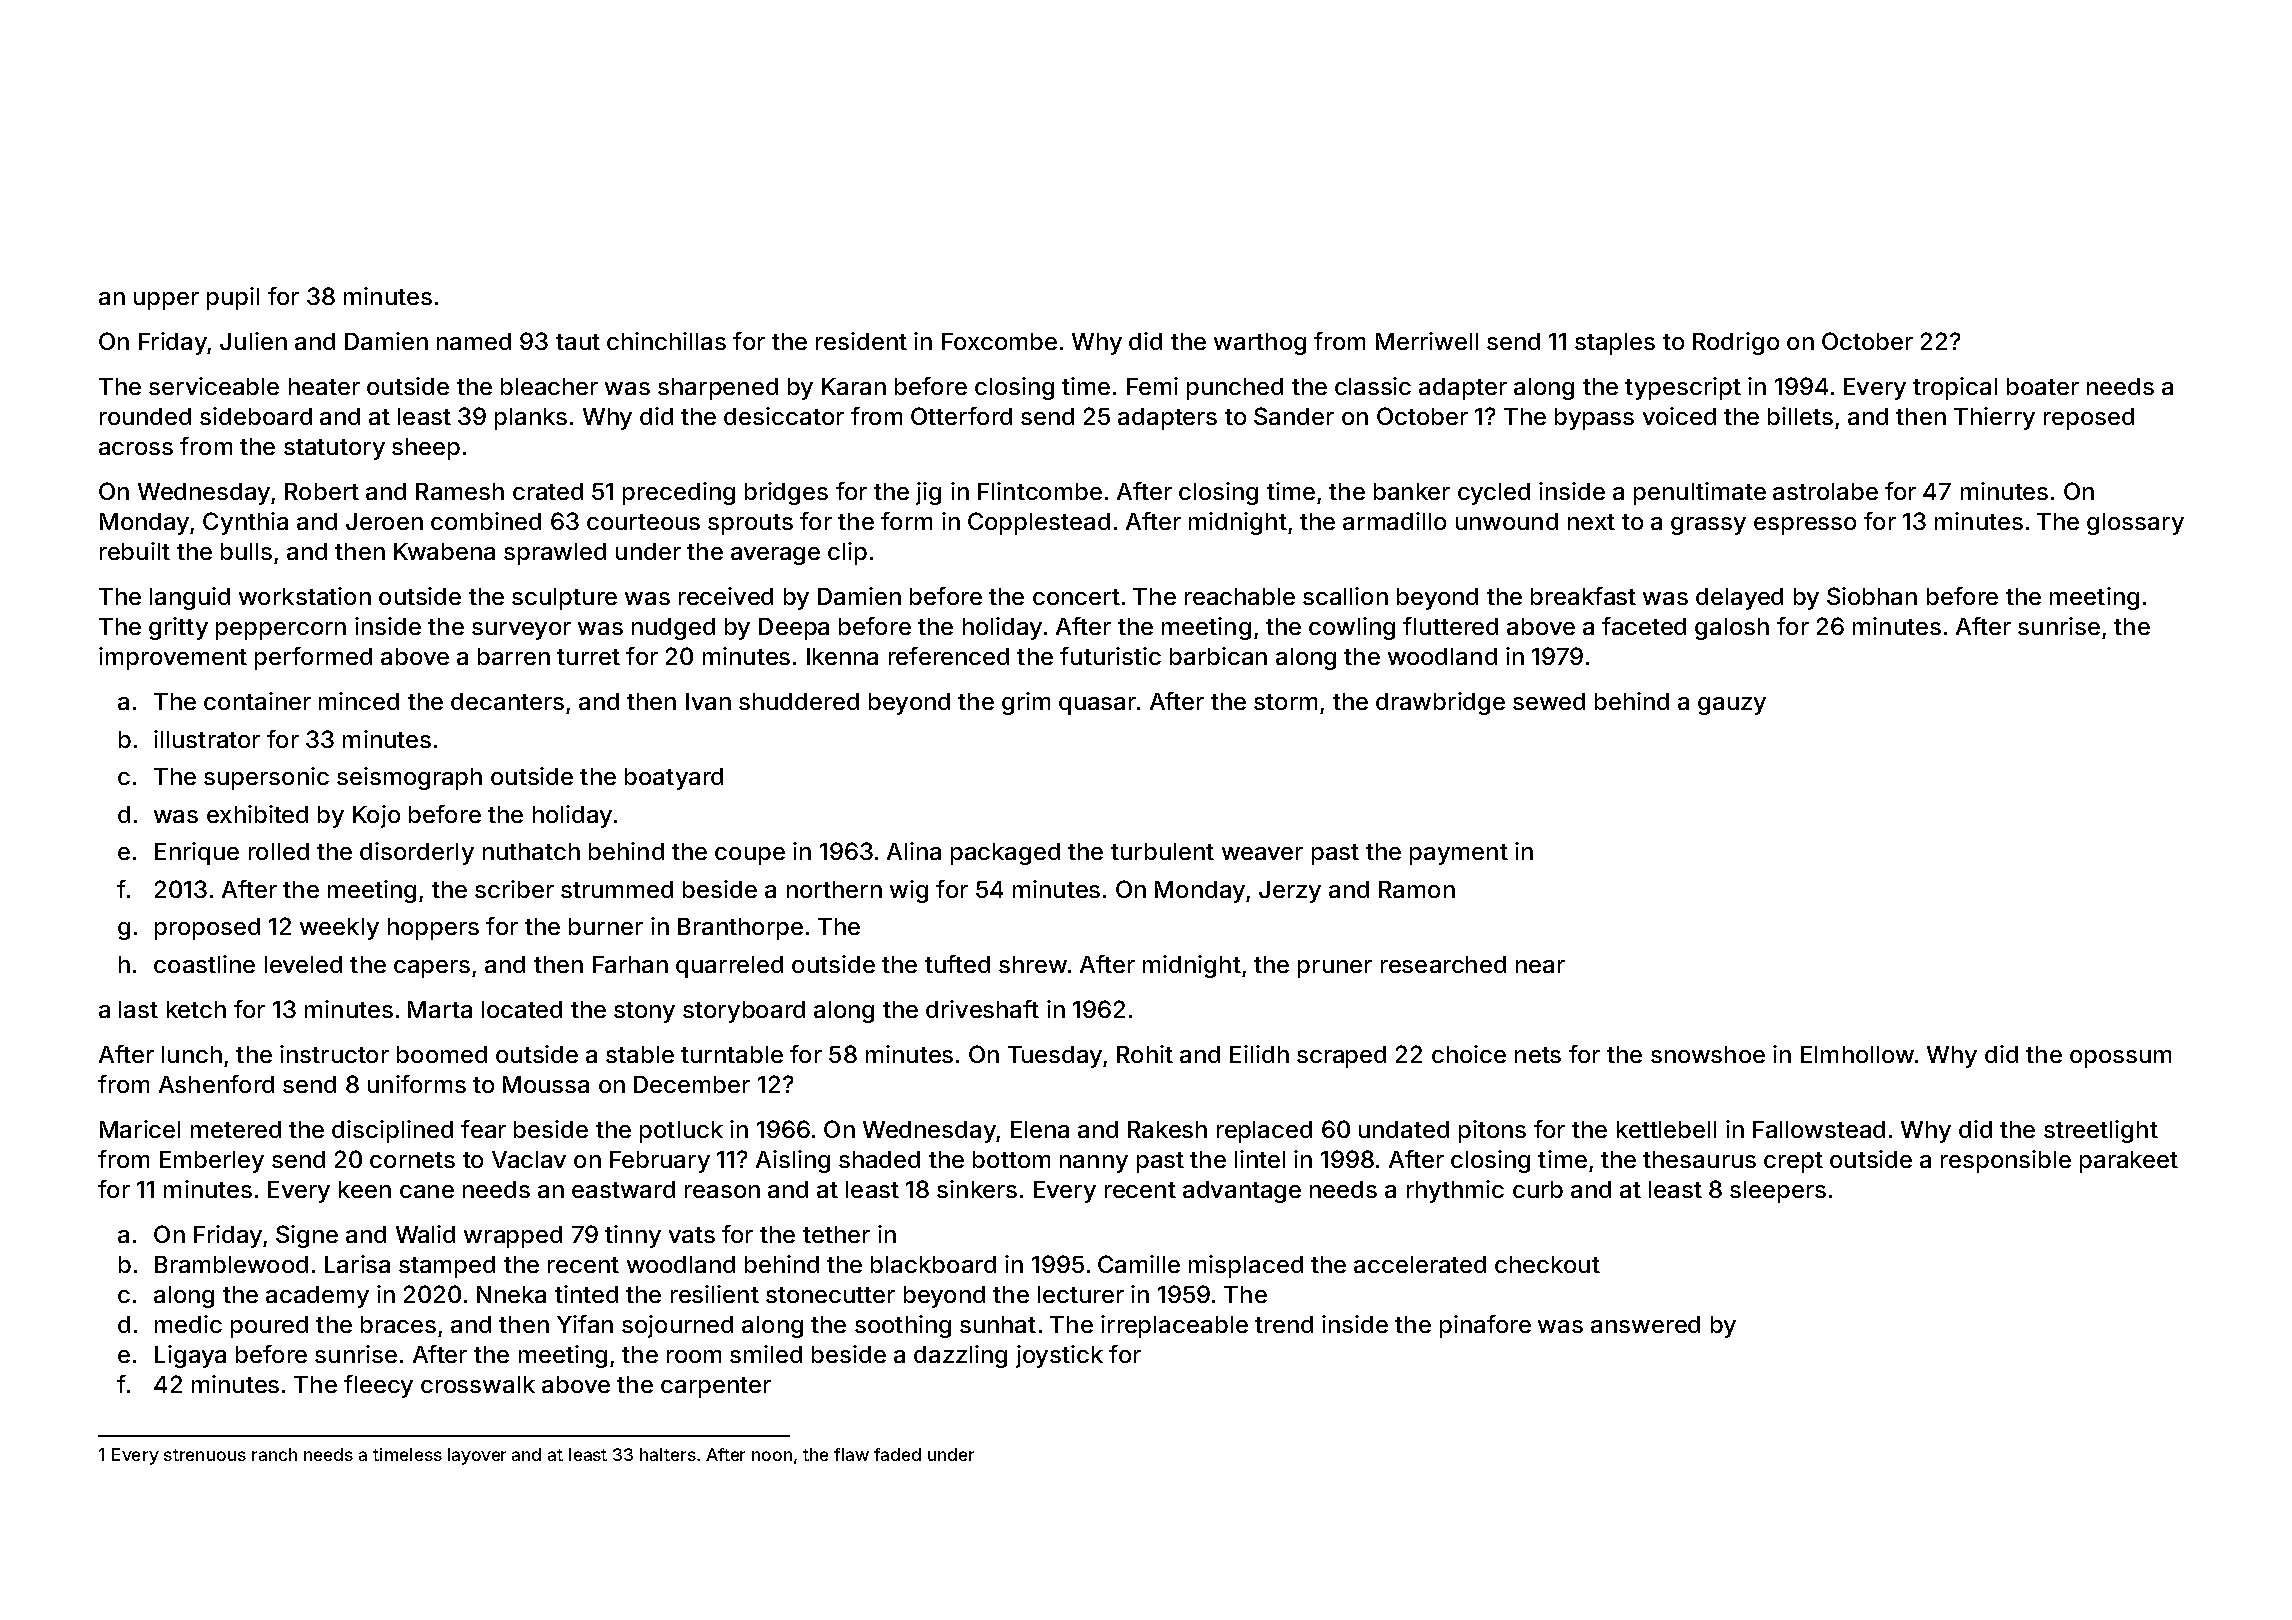  I want to click on boater, so click(2043, 386).
